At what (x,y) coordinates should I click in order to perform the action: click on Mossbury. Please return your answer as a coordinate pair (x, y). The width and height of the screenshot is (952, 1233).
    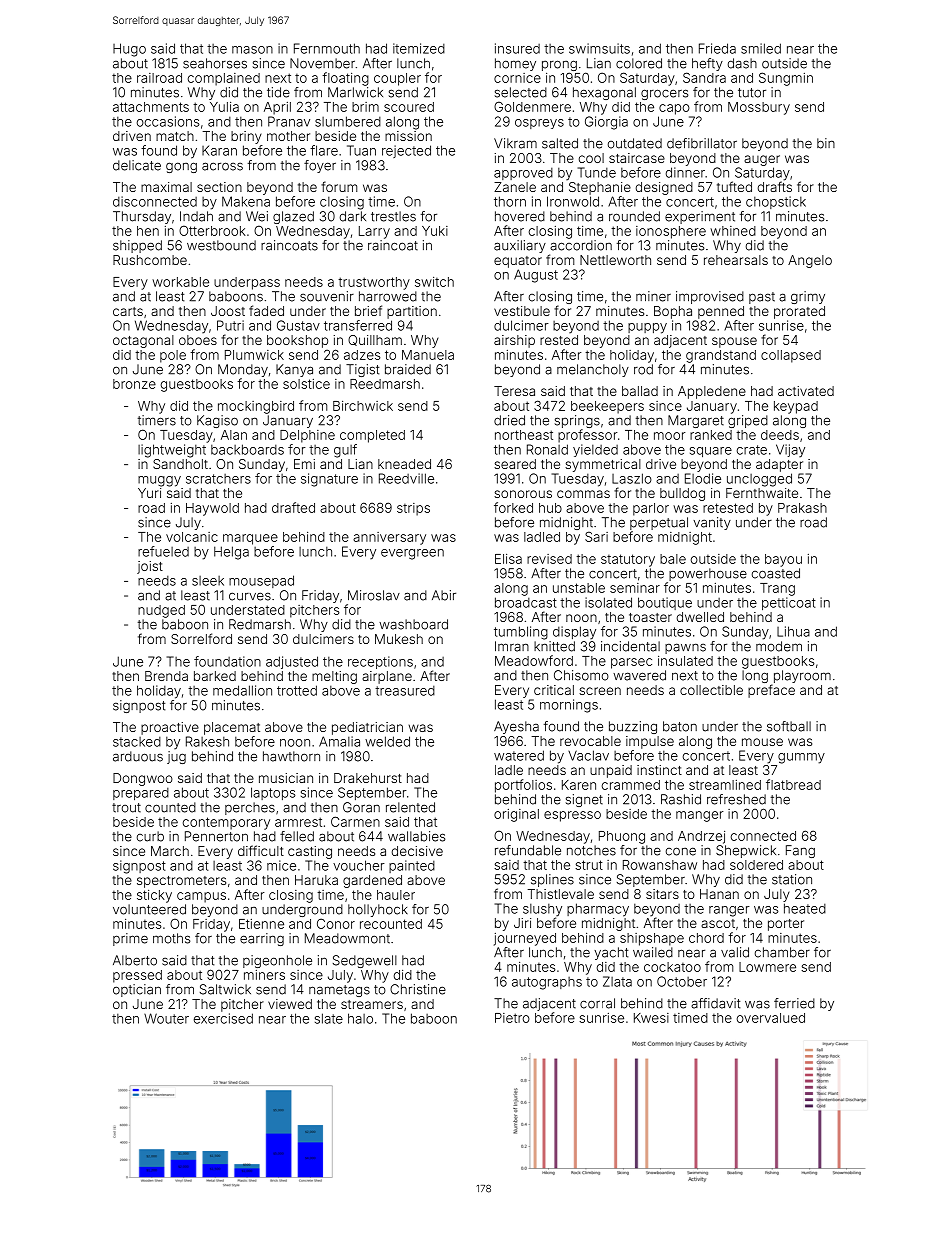
    Looking at the image, I should click on (759, 108).
